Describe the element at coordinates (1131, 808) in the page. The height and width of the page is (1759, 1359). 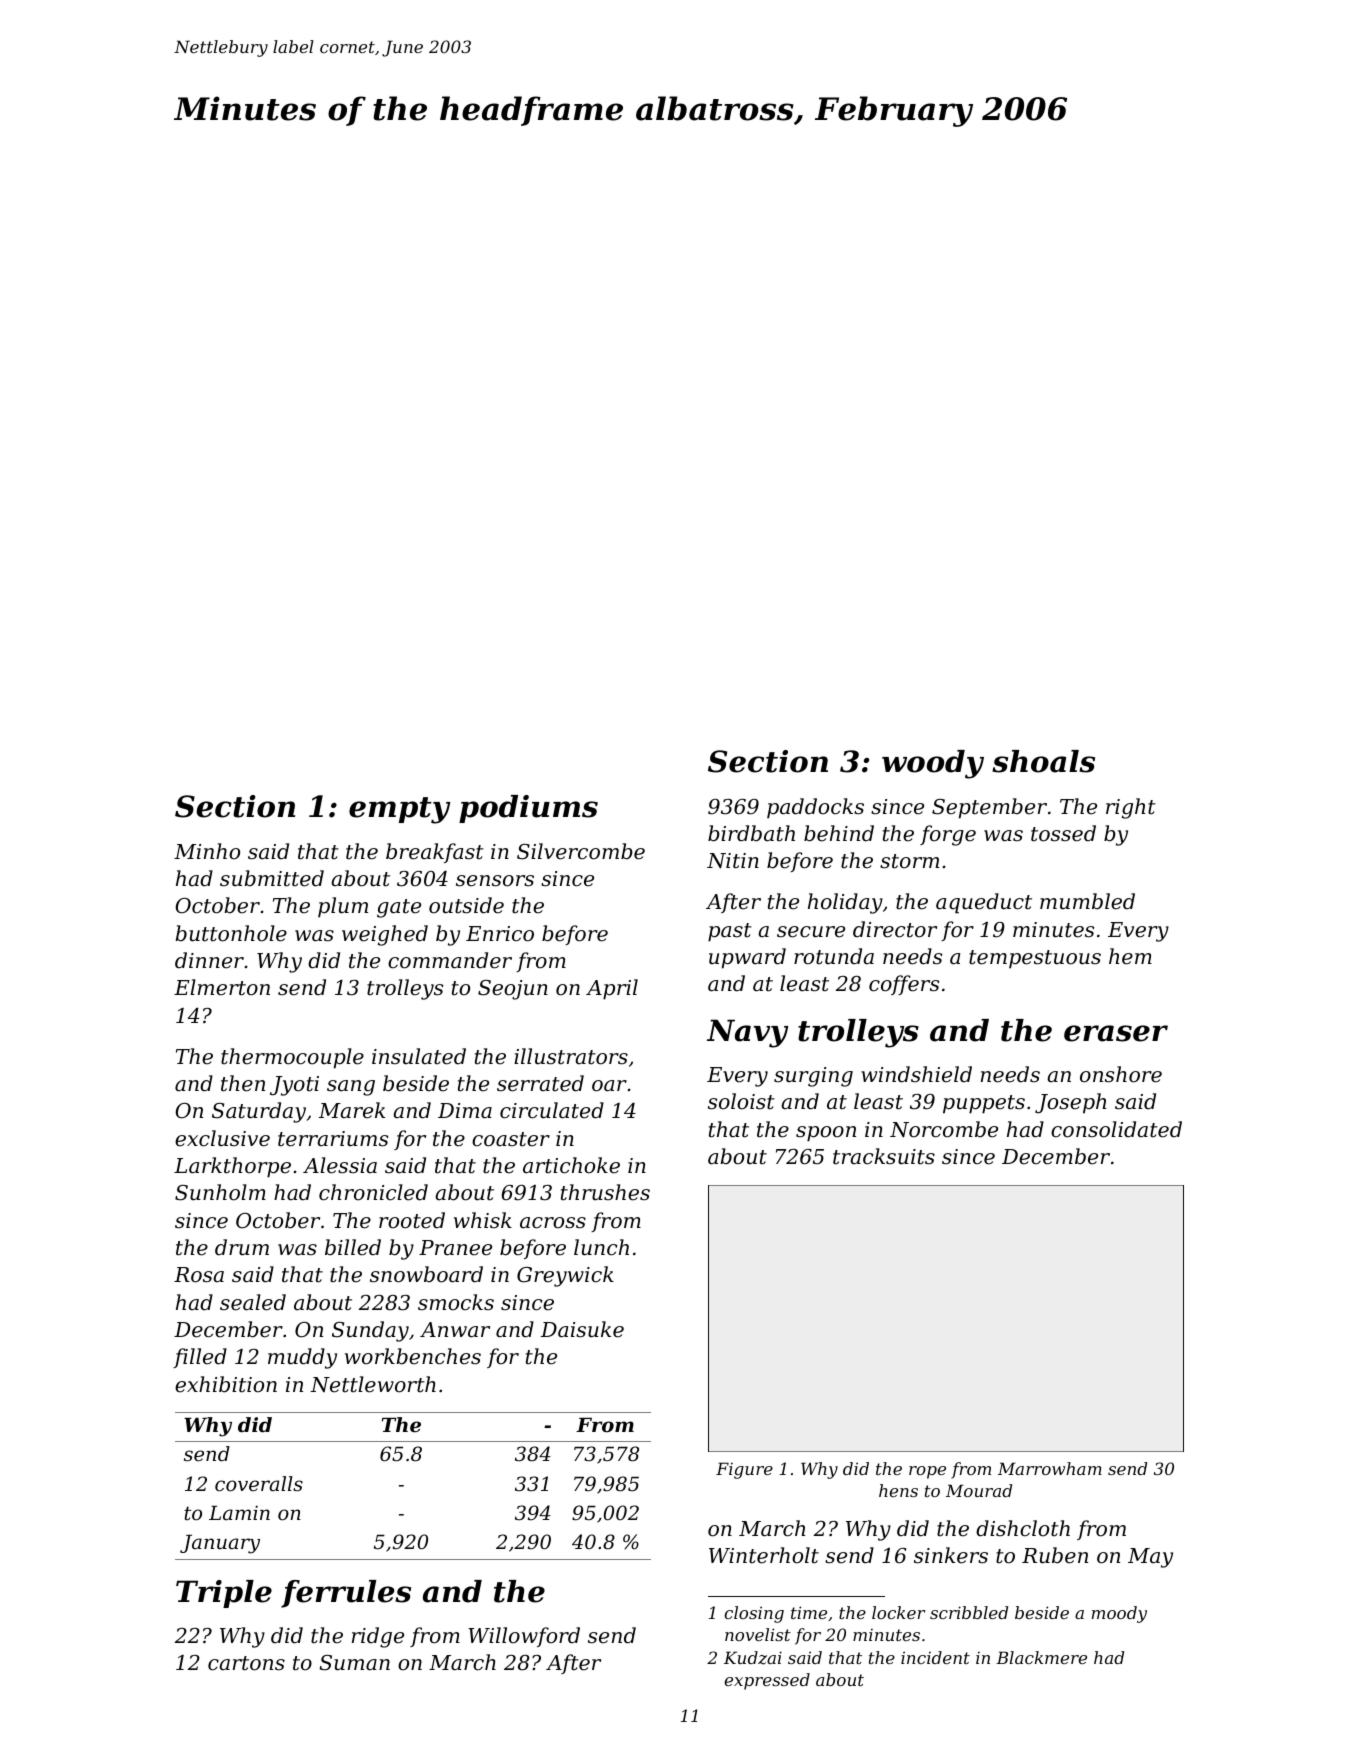
I see `right` at that location.
